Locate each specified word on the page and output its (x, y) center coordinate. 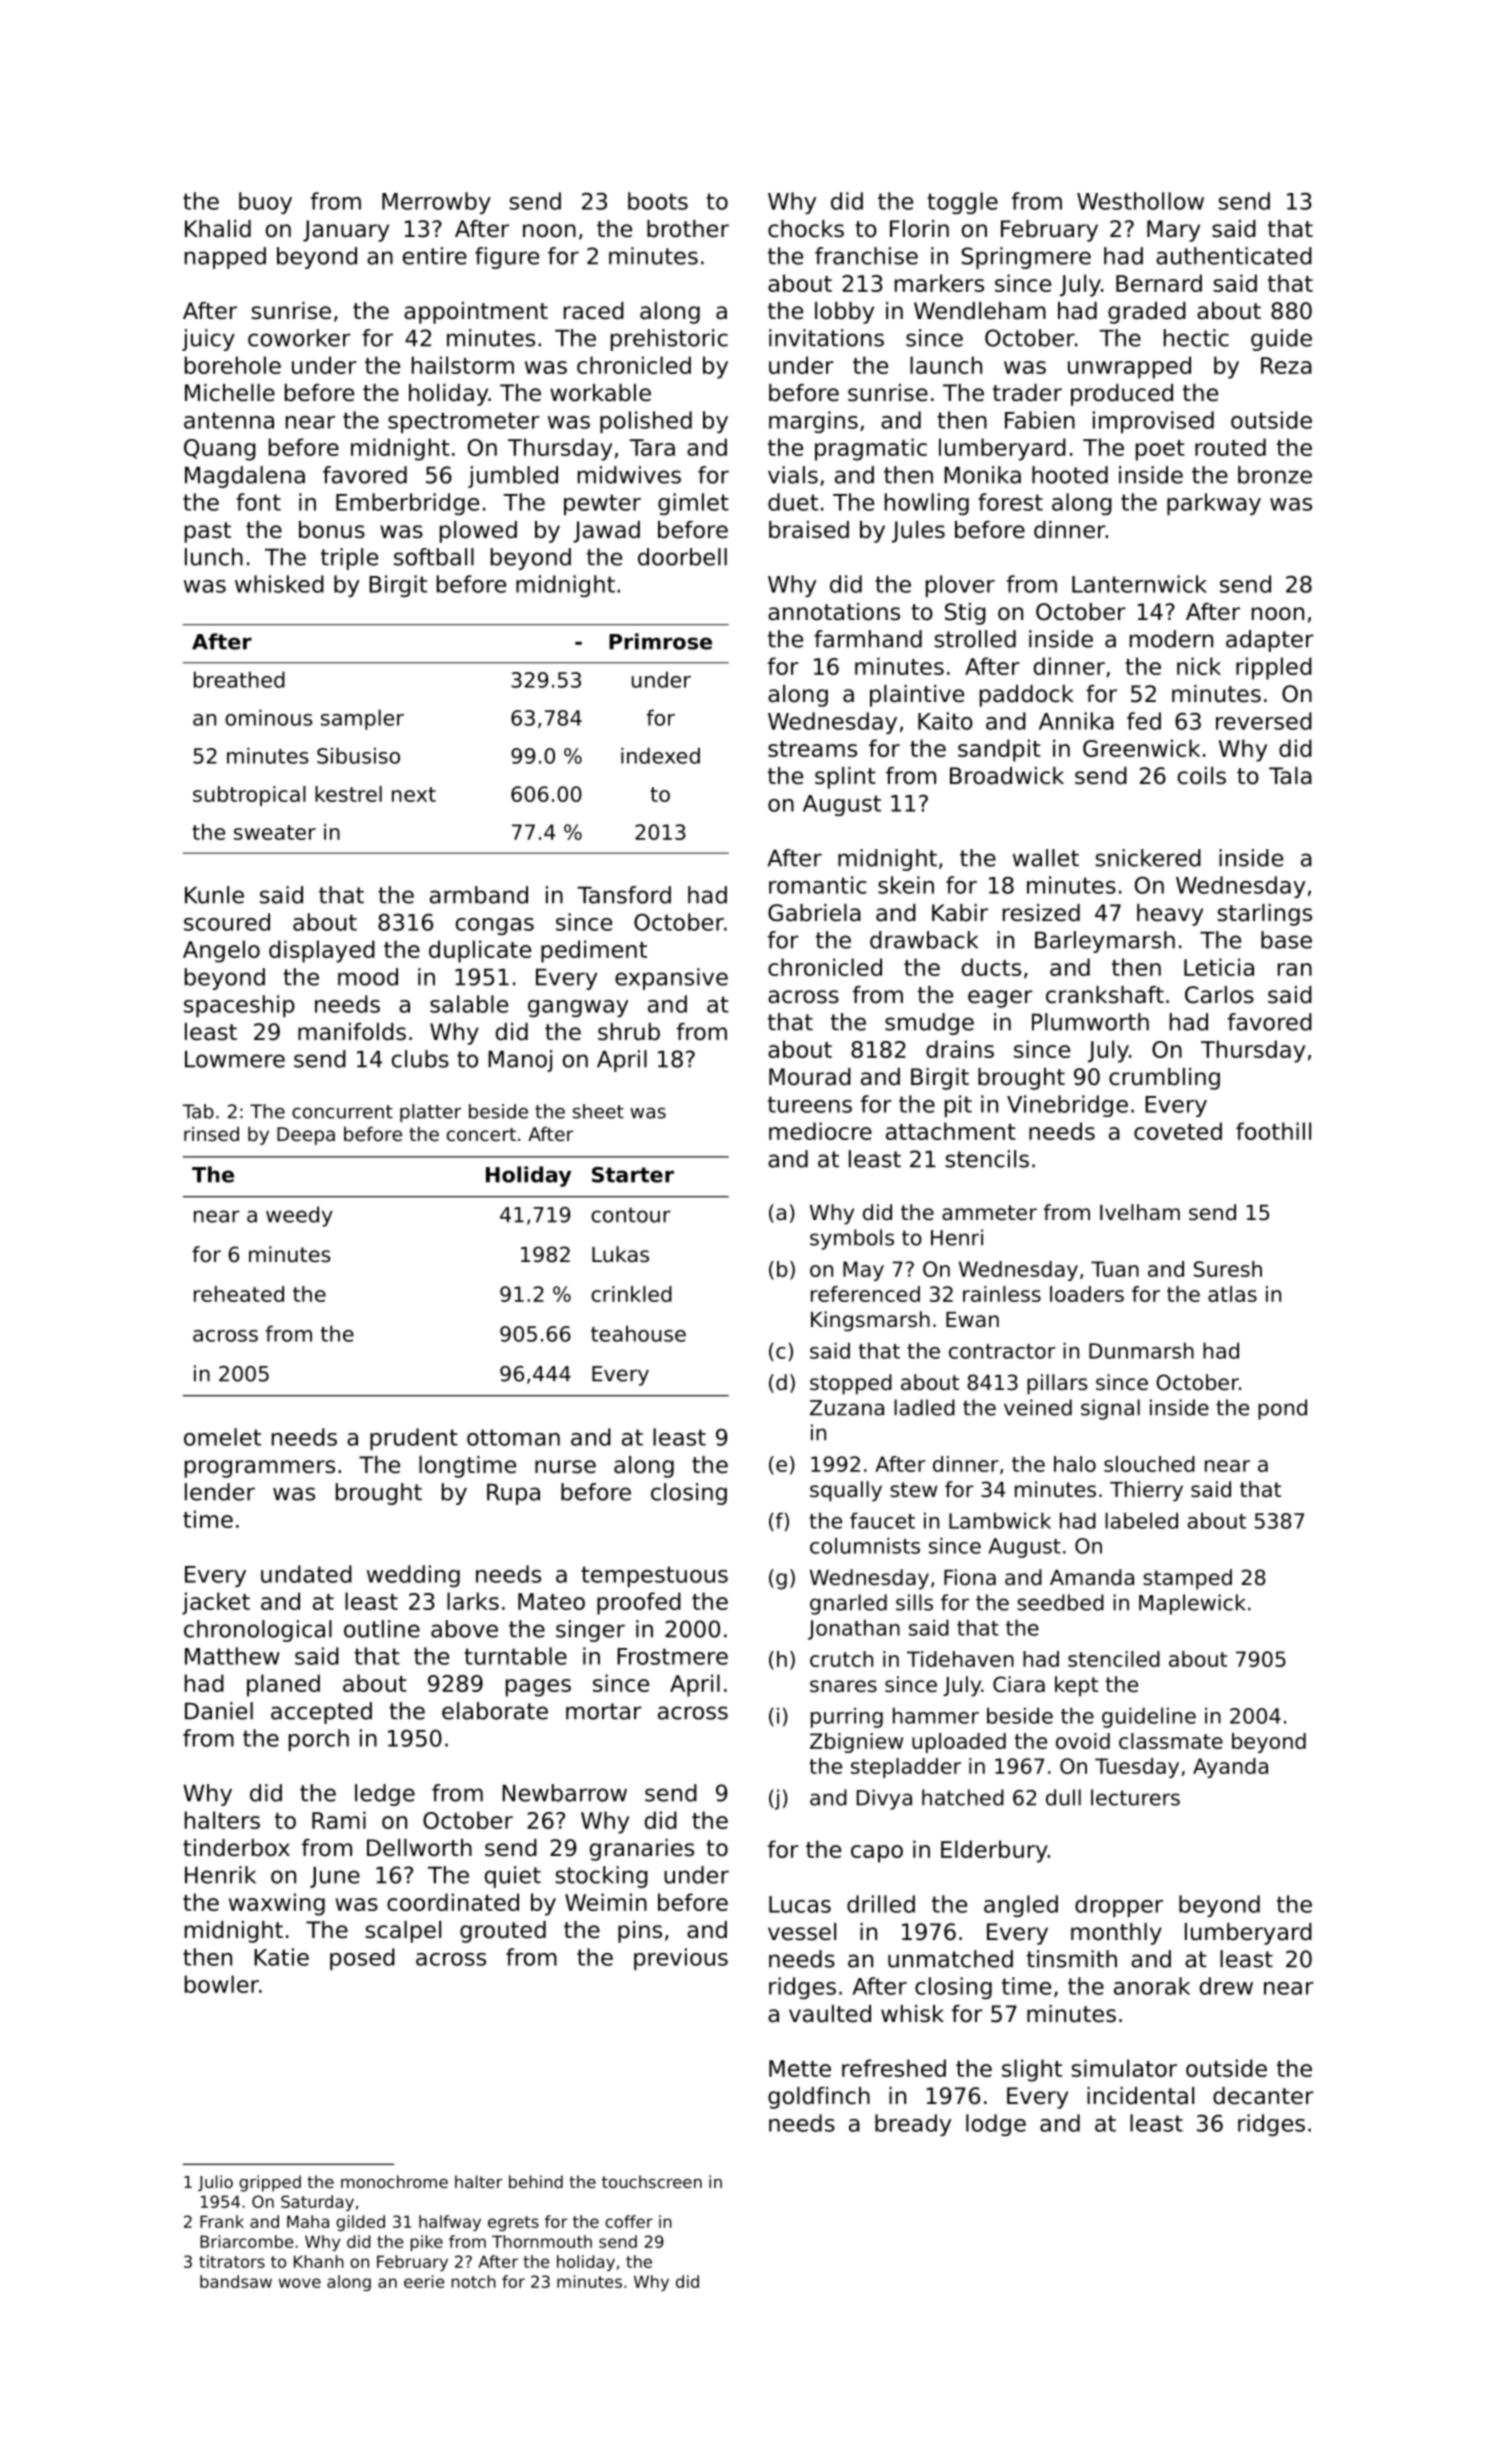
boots (658, 201)
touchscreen (652, 2181)
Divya (884, 1799)
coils (1202, 776)
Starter (633, 1175)
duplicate (480, 951)
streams (812, 749)
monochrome (394, 2181)
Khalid (218, 229)
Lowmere (235, 1059)
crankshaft (1105, 995)
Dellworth (419, 1848)
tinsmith (1072, 1959)
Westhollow (1140, 201)
